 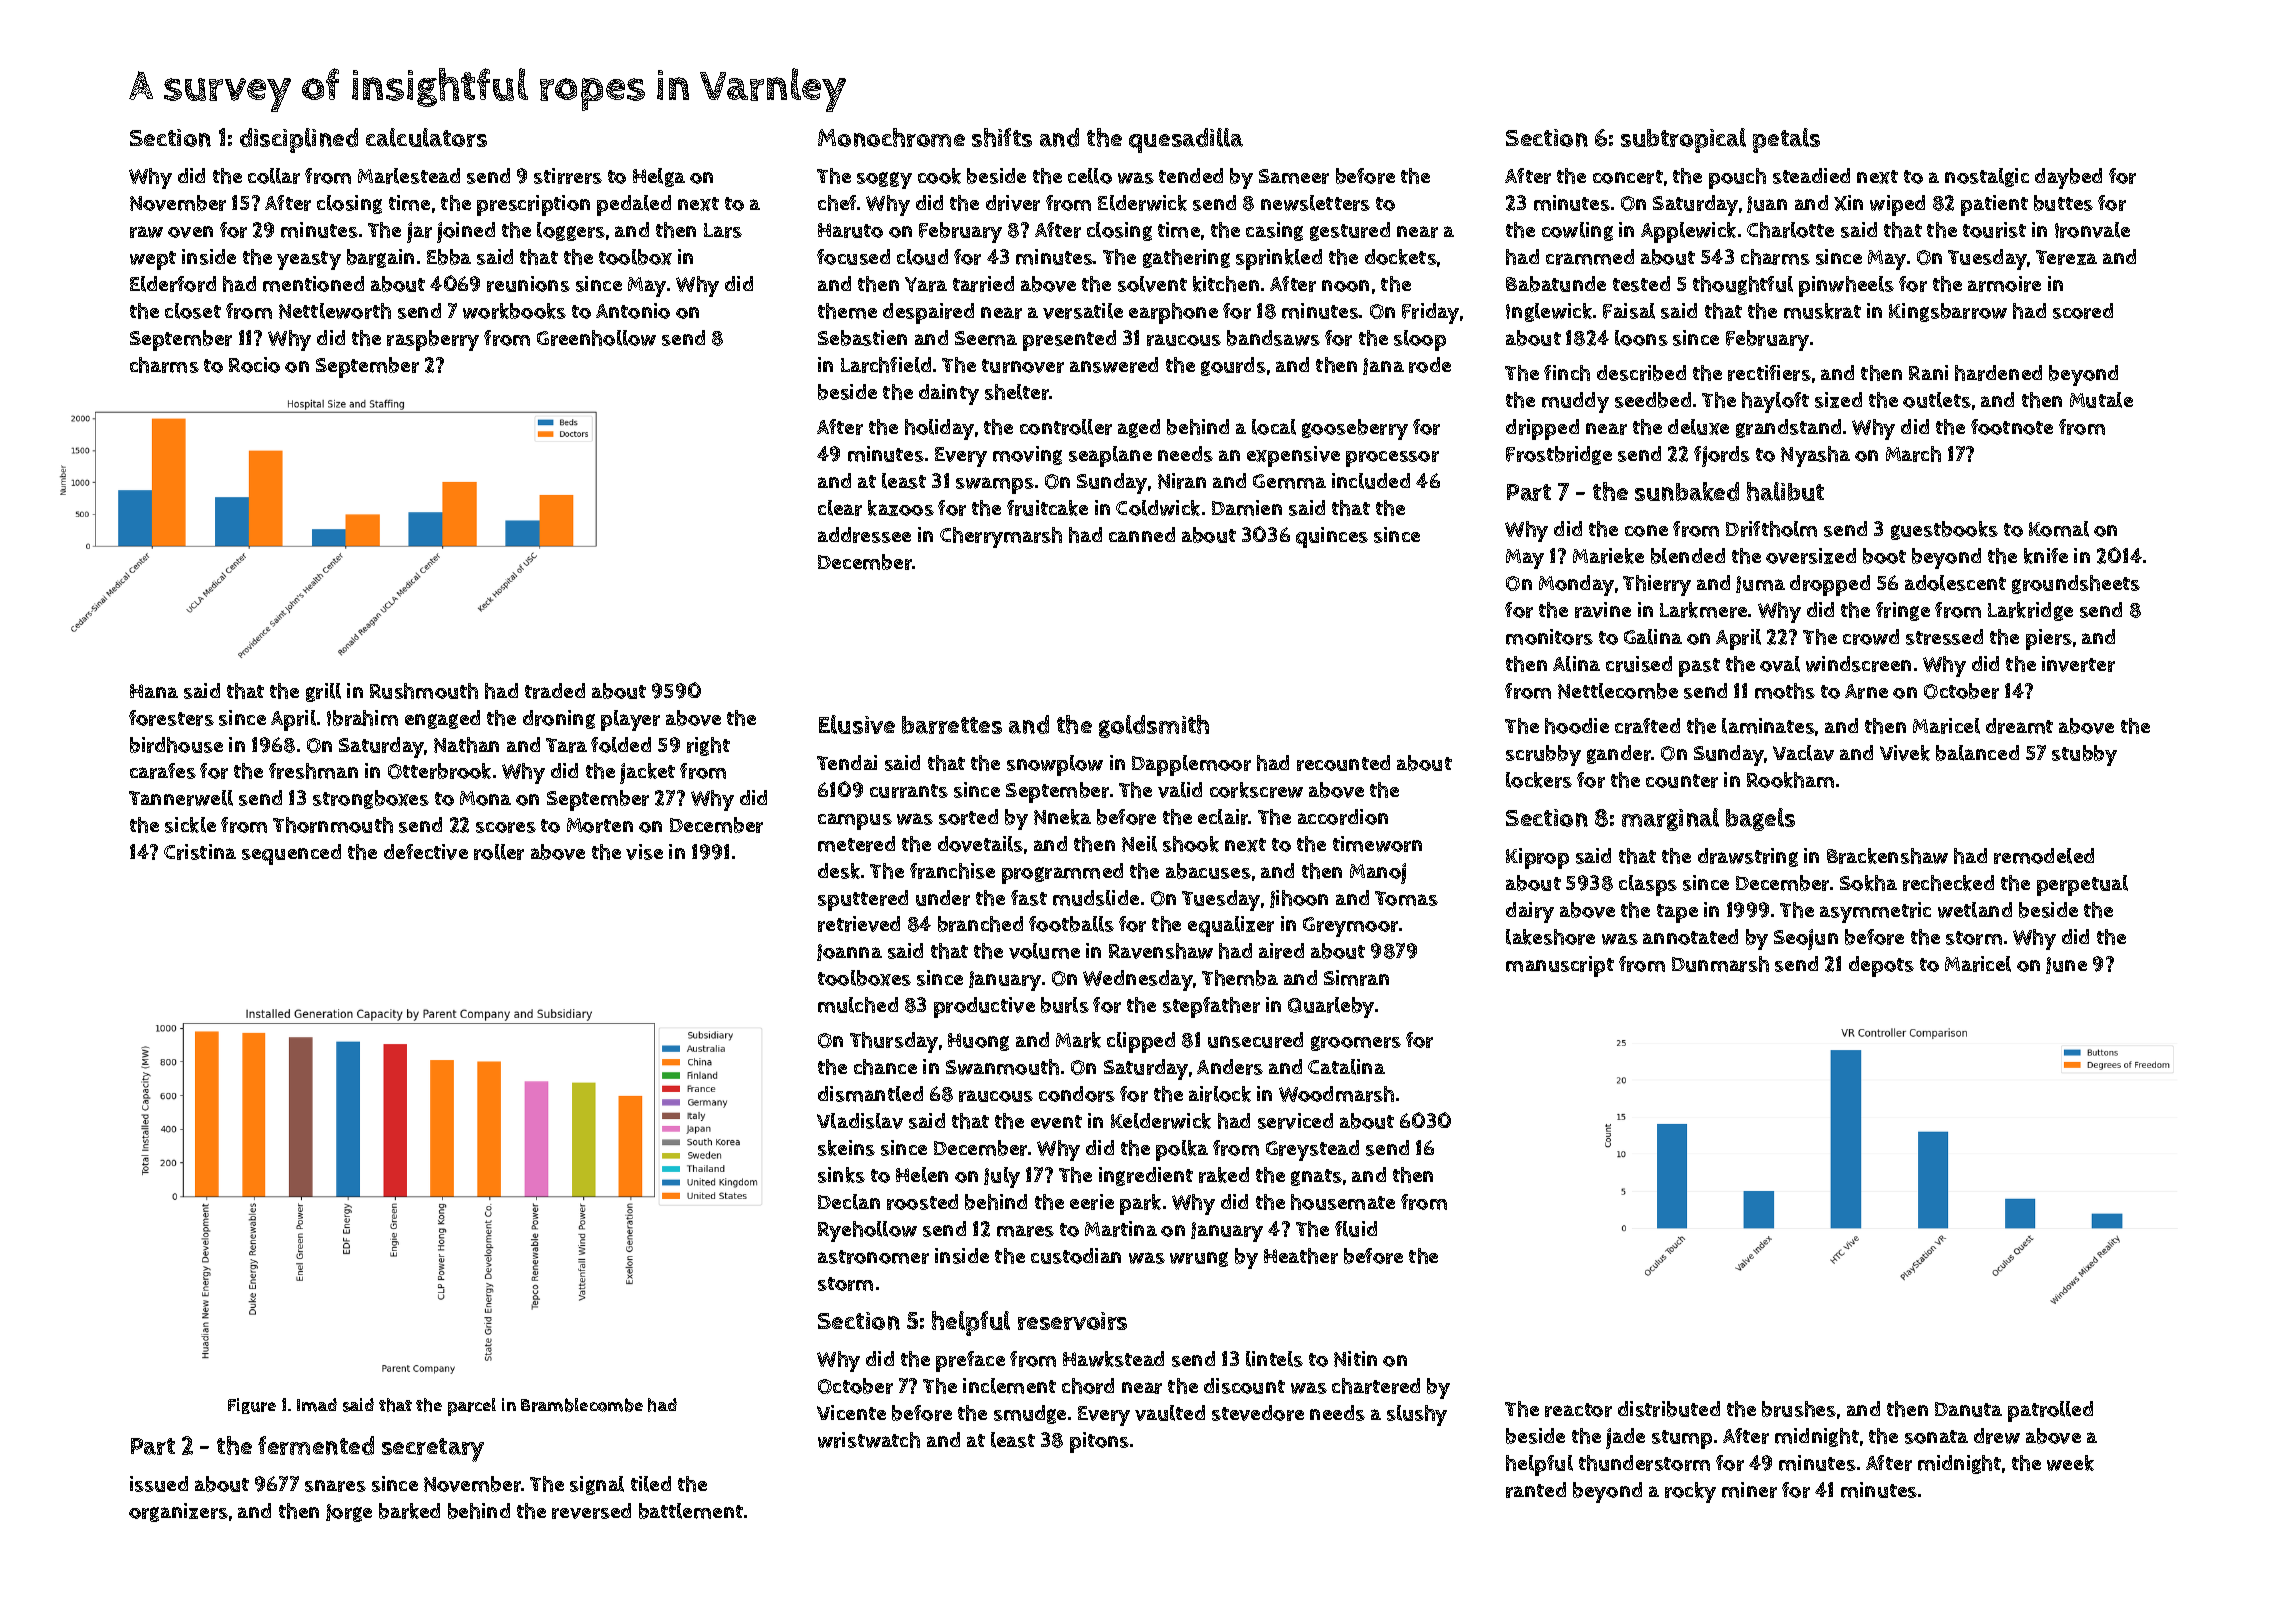 What do you see at coordinates (1180, 790) in the screenshot?
I see `valid` at bounding box center [1180, 790].
